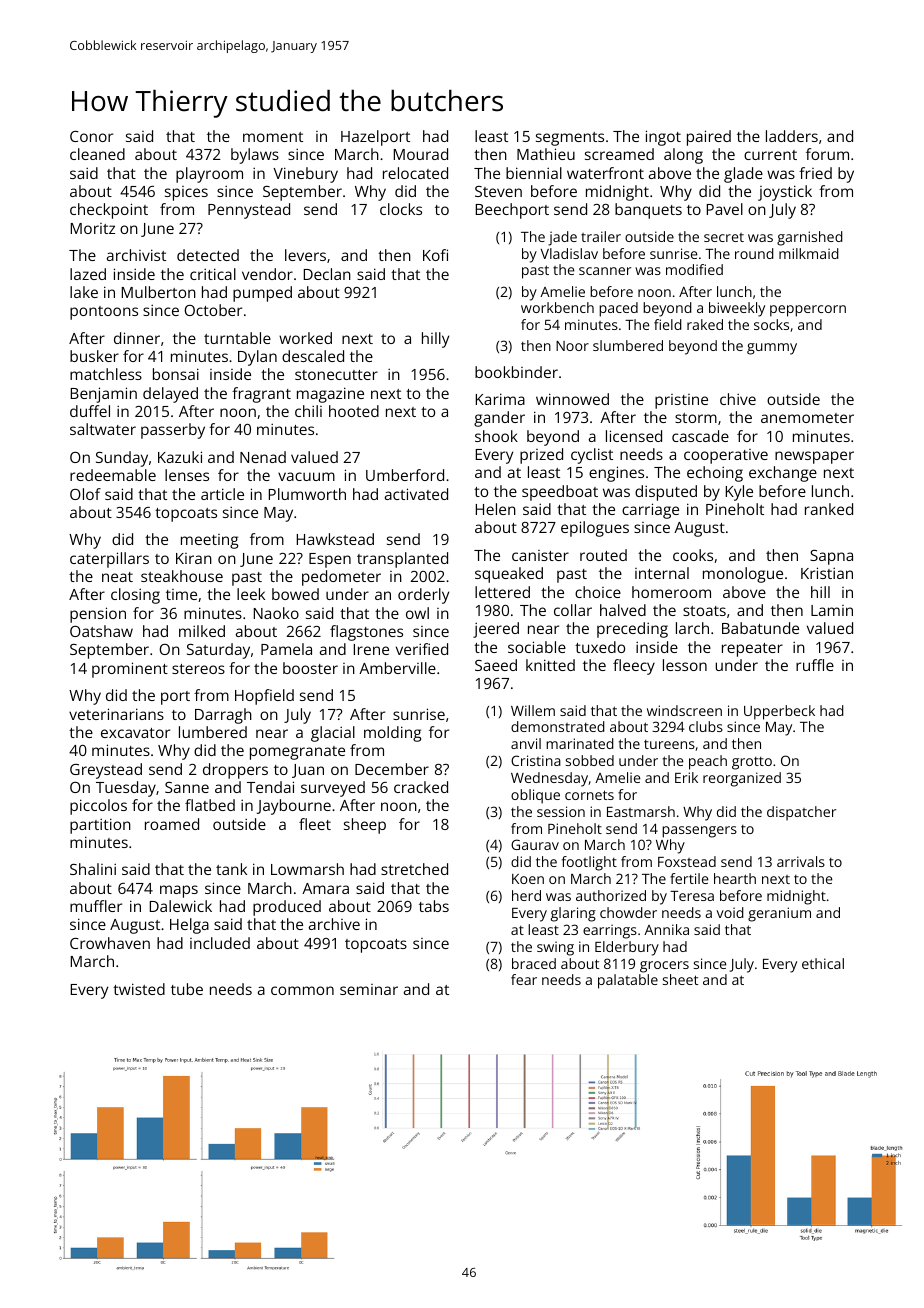 The width and height of the page is (924, 1308). I want to click on Amberville, so click(397, 668).
